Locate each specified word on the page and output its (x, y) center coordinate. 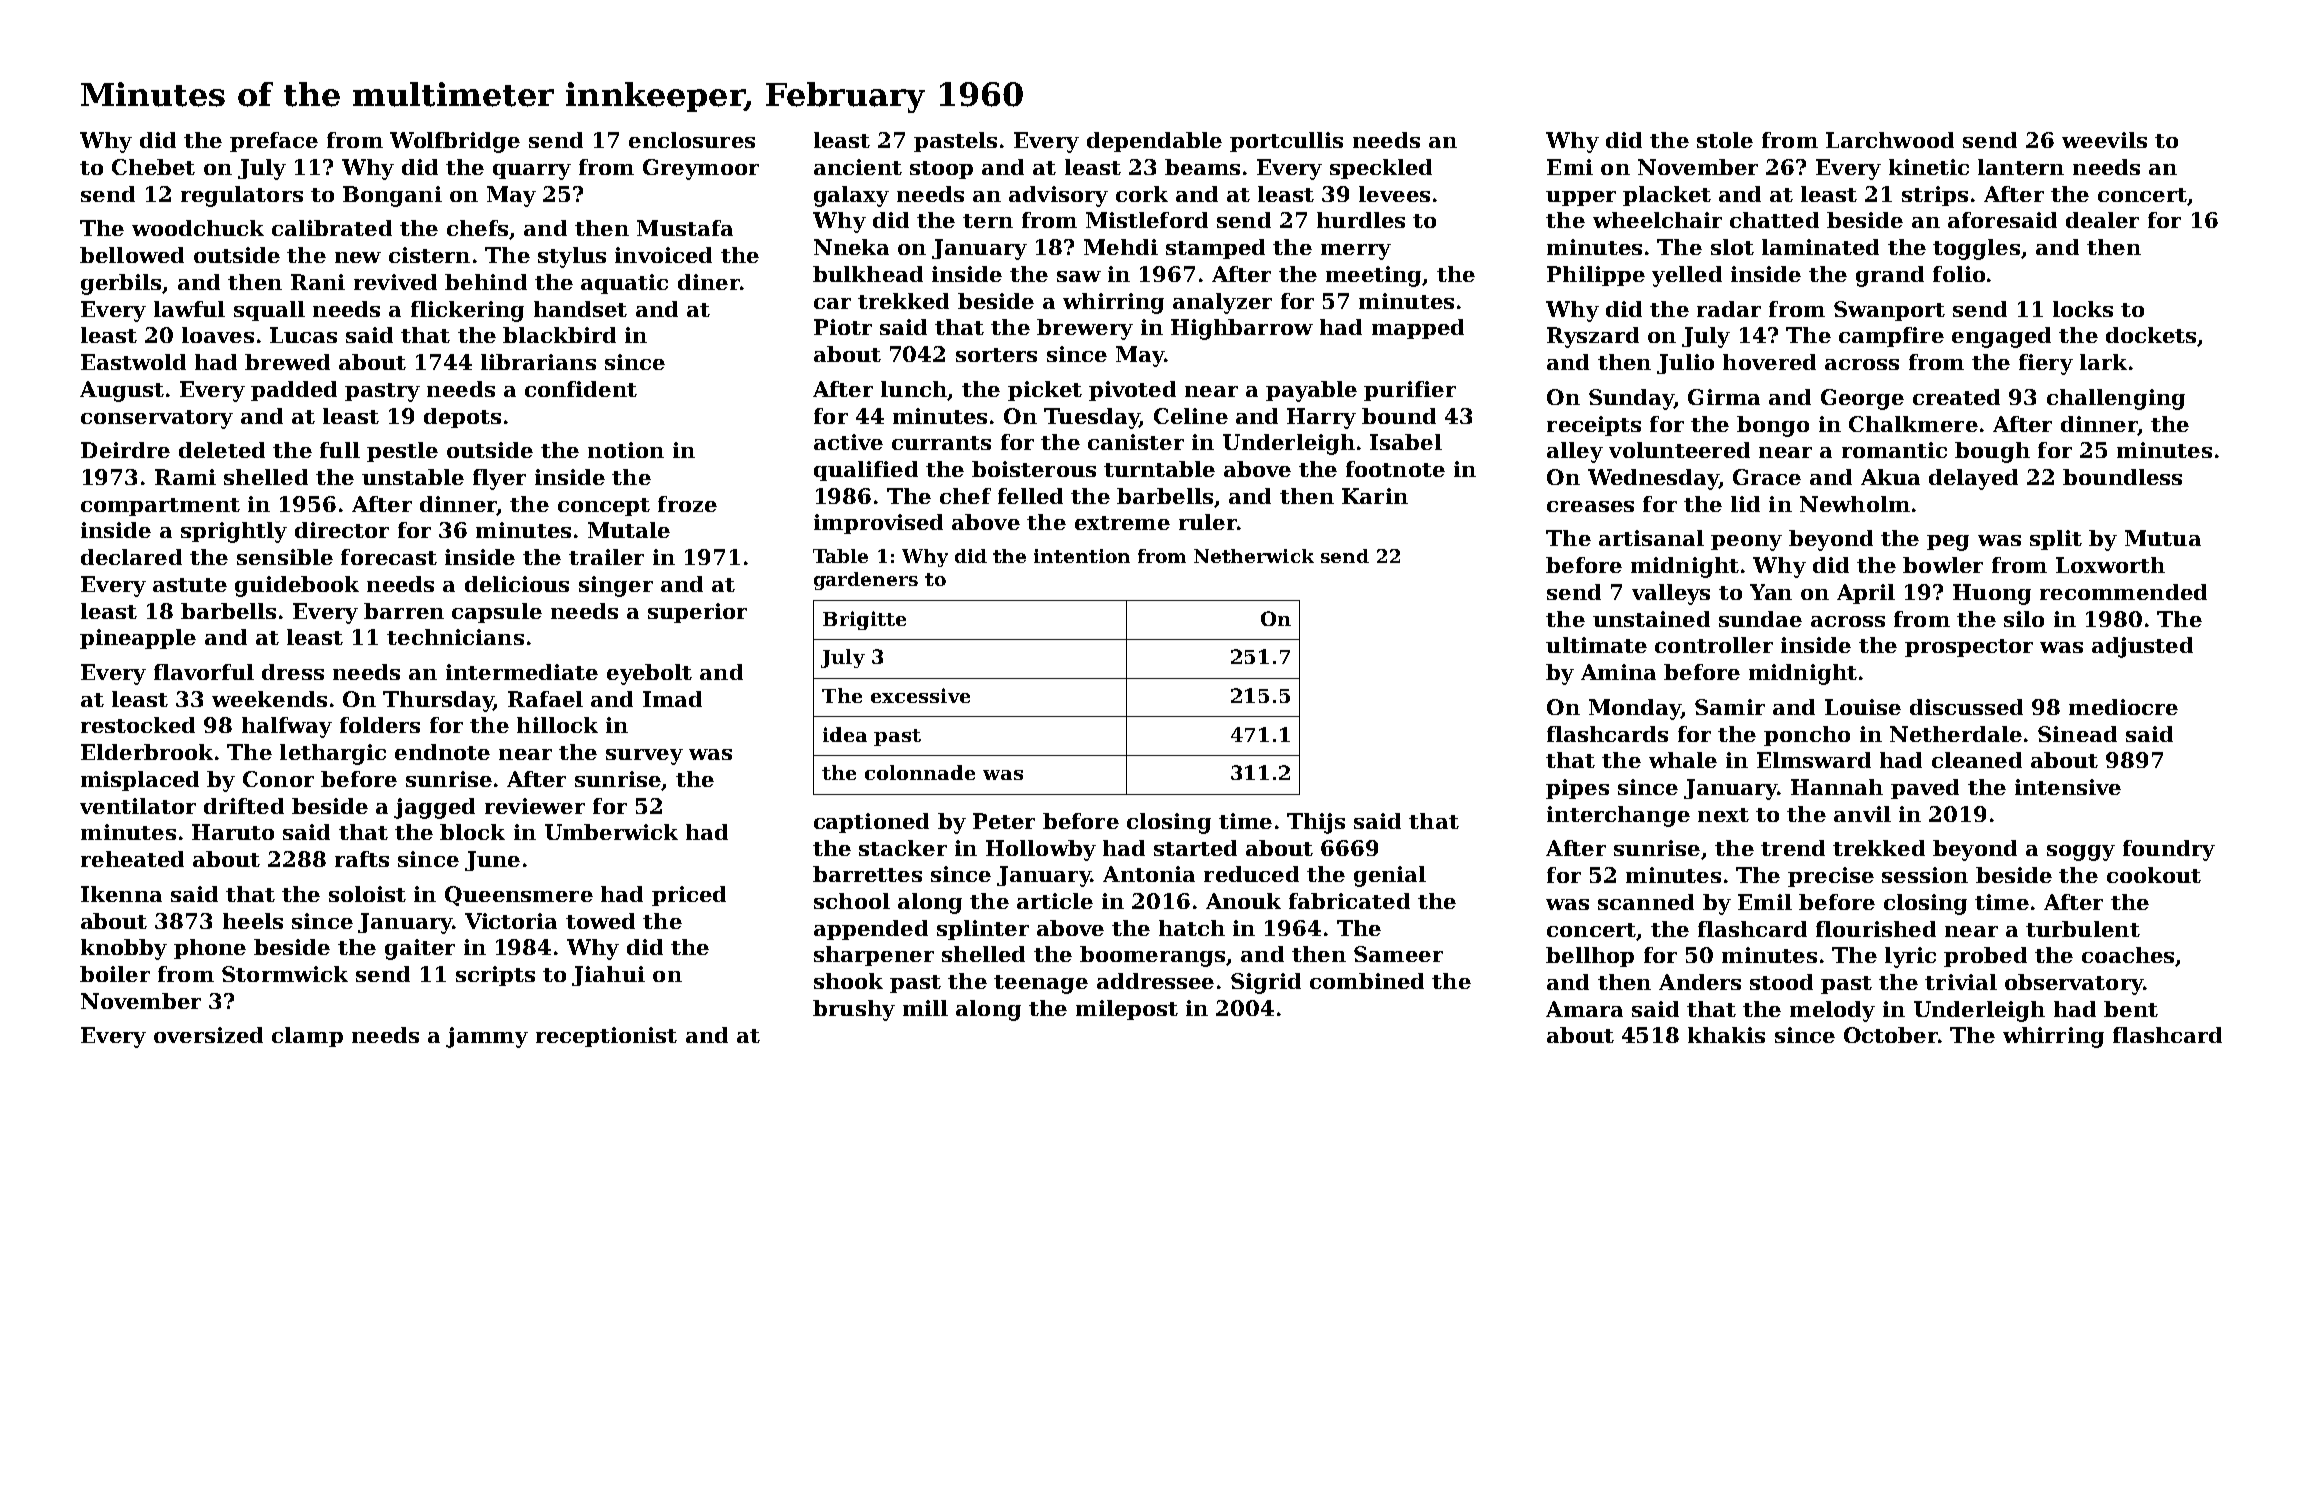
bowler (1943, 565)
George (1862, 399)
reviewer (535, 806)
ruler (1208, 522)
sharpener (874, 956)
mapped (1418, 329)
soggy (2081, 853)
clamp (307, 1037)
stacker (903, 848)
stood (1781, 982)
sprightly (234, 532)
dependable (1154, 142)
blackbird (559, 335)
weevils (2104, 140)
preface (274, 142)
